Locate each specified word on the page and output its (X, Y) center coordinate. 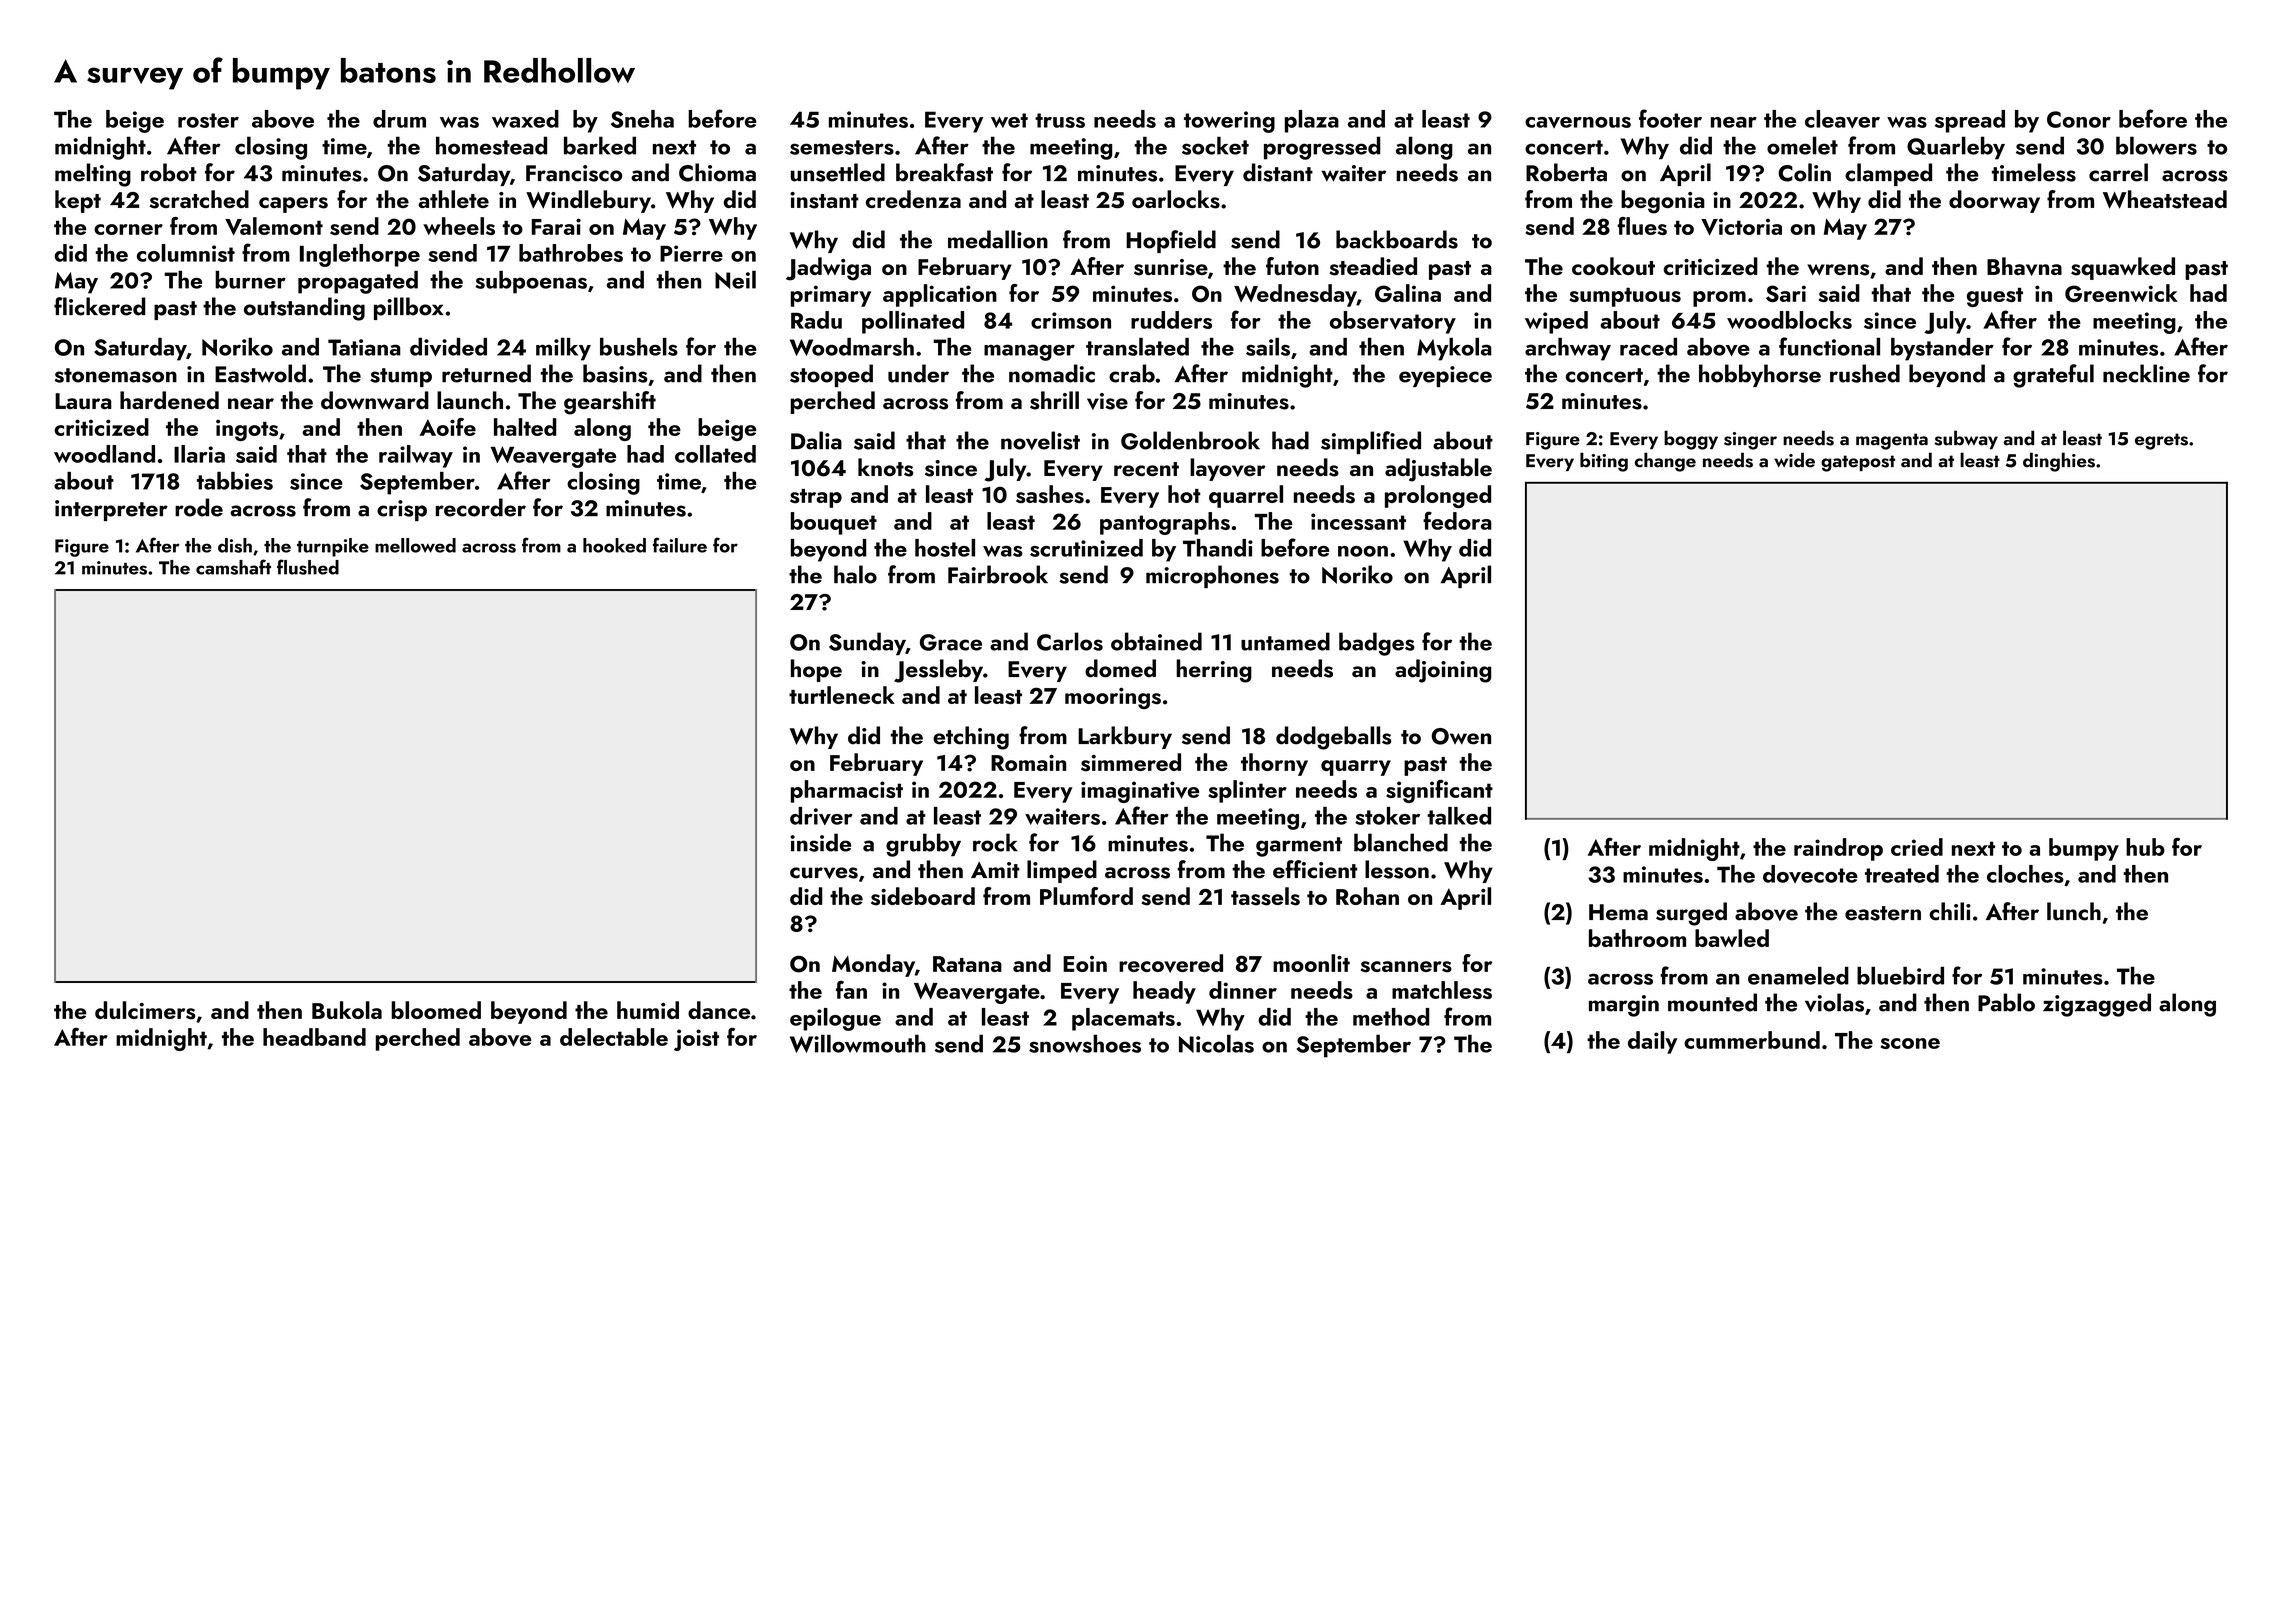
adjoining (1443, 671)
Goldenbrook (1190, 440)
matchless (1442, 990)
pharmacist (847, 791)
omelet (1802, 145)
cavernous (1578, 122)
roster (208, 120)
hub (2145, 847)
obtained (1156, 641)
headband (314, 1037)
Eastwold (260, 373)
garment (1299, 847)
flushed (308, 567)
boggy (1691, 440)
